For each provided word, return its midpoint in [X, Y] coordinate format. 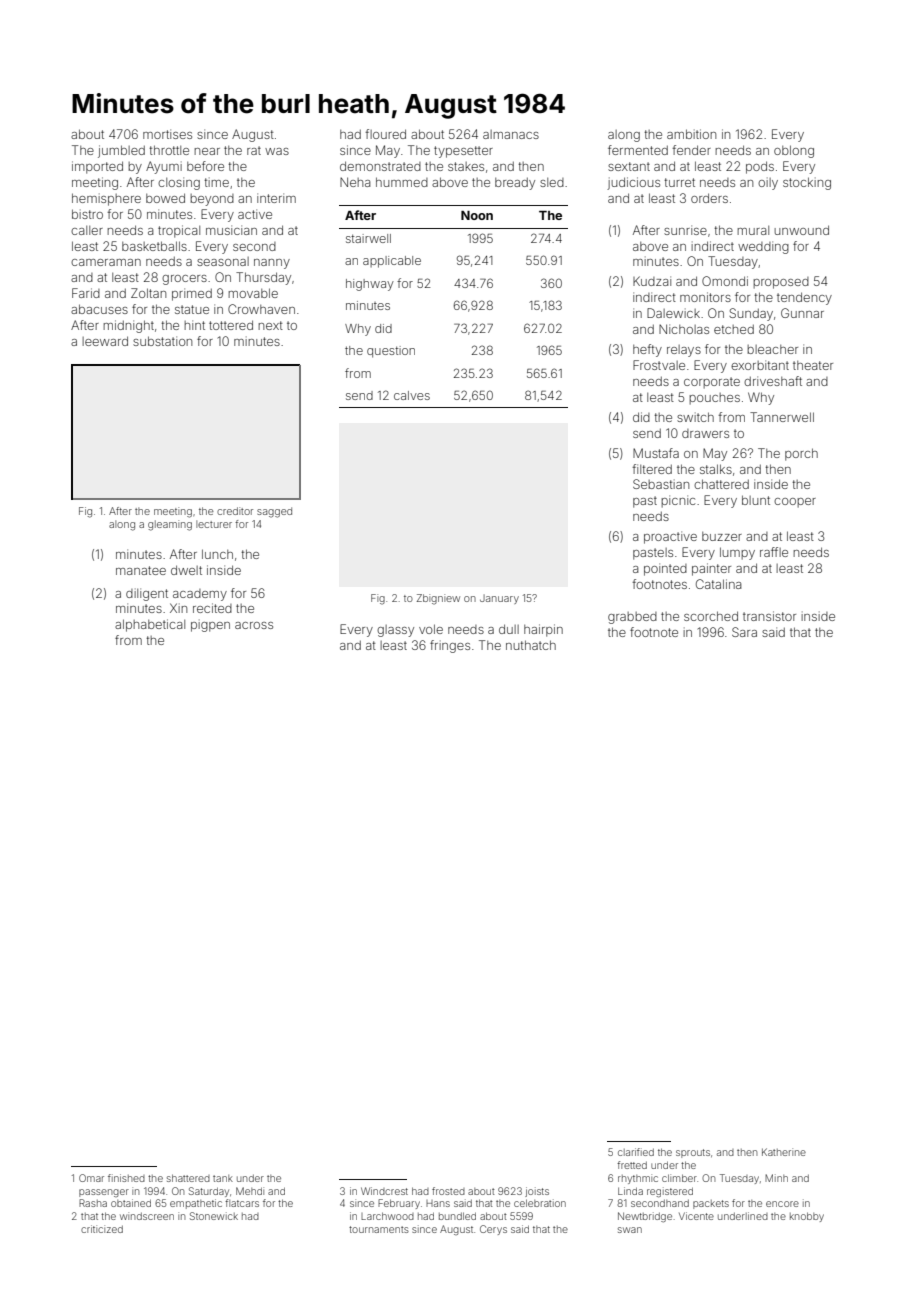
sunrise [685, 230]
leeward [105, 341]
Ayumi [164, 167]
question [391, 352]
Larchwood [387, 1216]
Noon [477, 215]
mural [753, 230]
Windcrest [384, 1191]
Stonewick [214, 1216]
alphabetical [150, 625]
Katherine [784, 1152]
